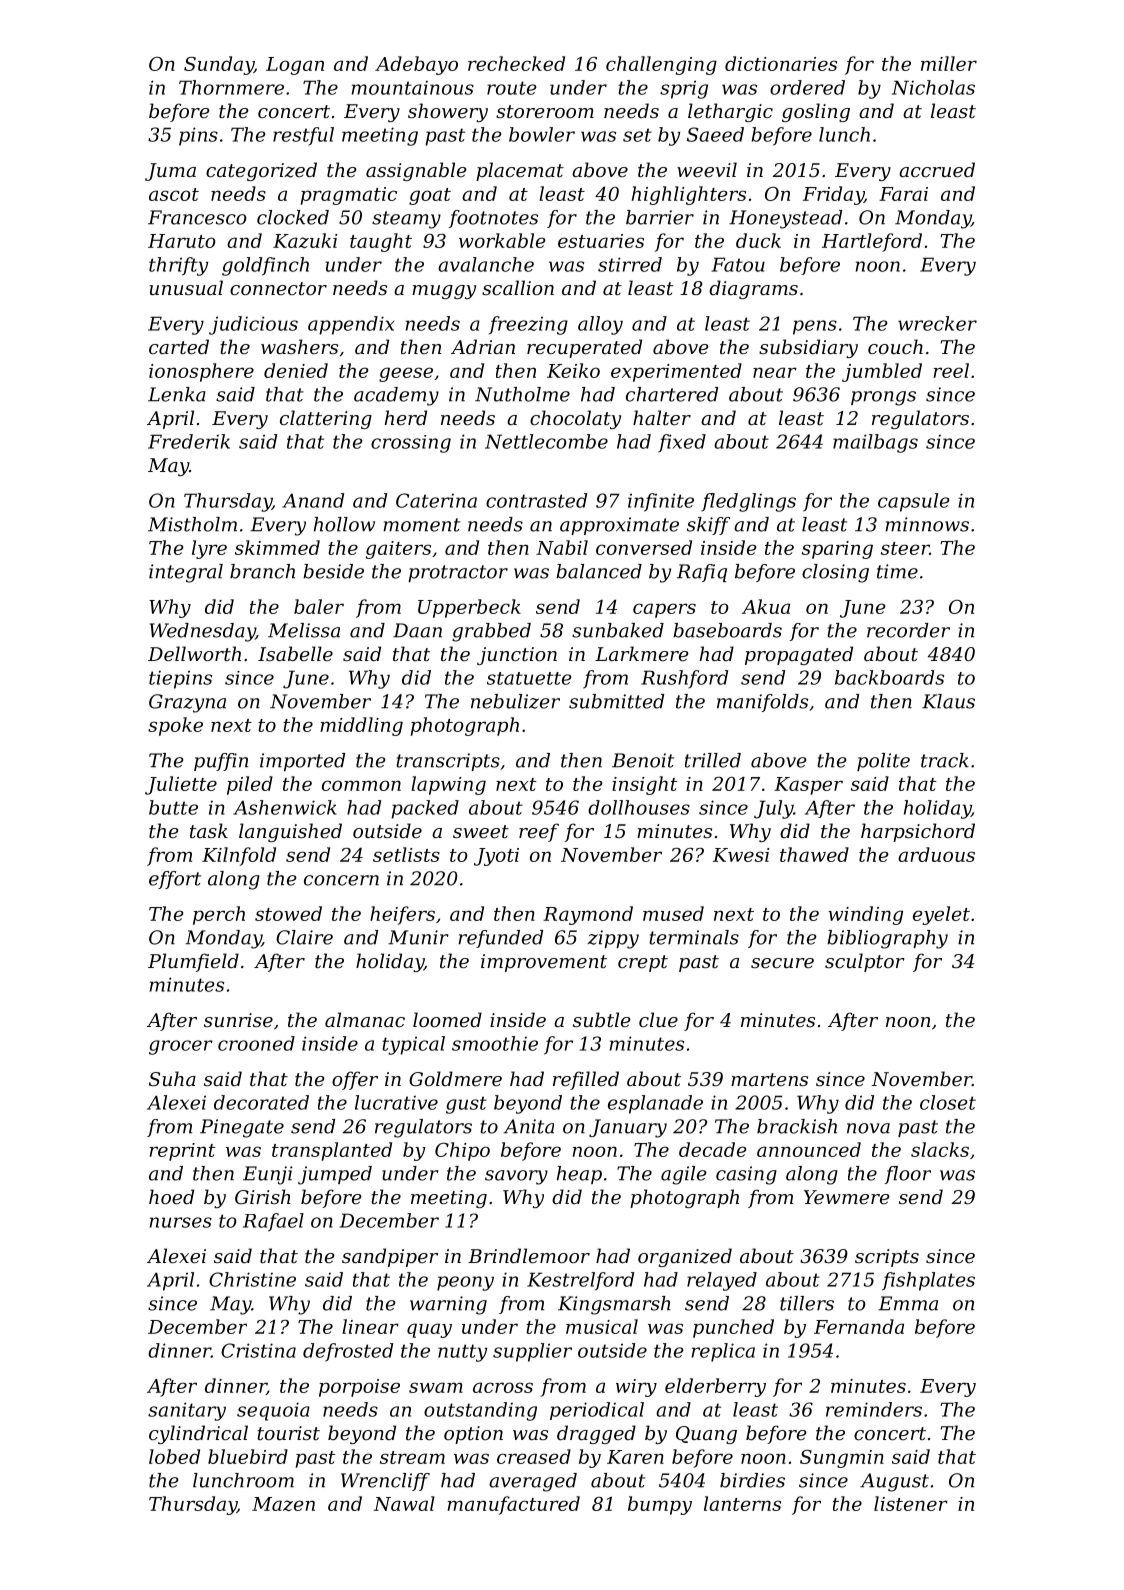  Describe the element at coordinates (529, 1255) in the page. I see `Brindlemoor` at that location.
